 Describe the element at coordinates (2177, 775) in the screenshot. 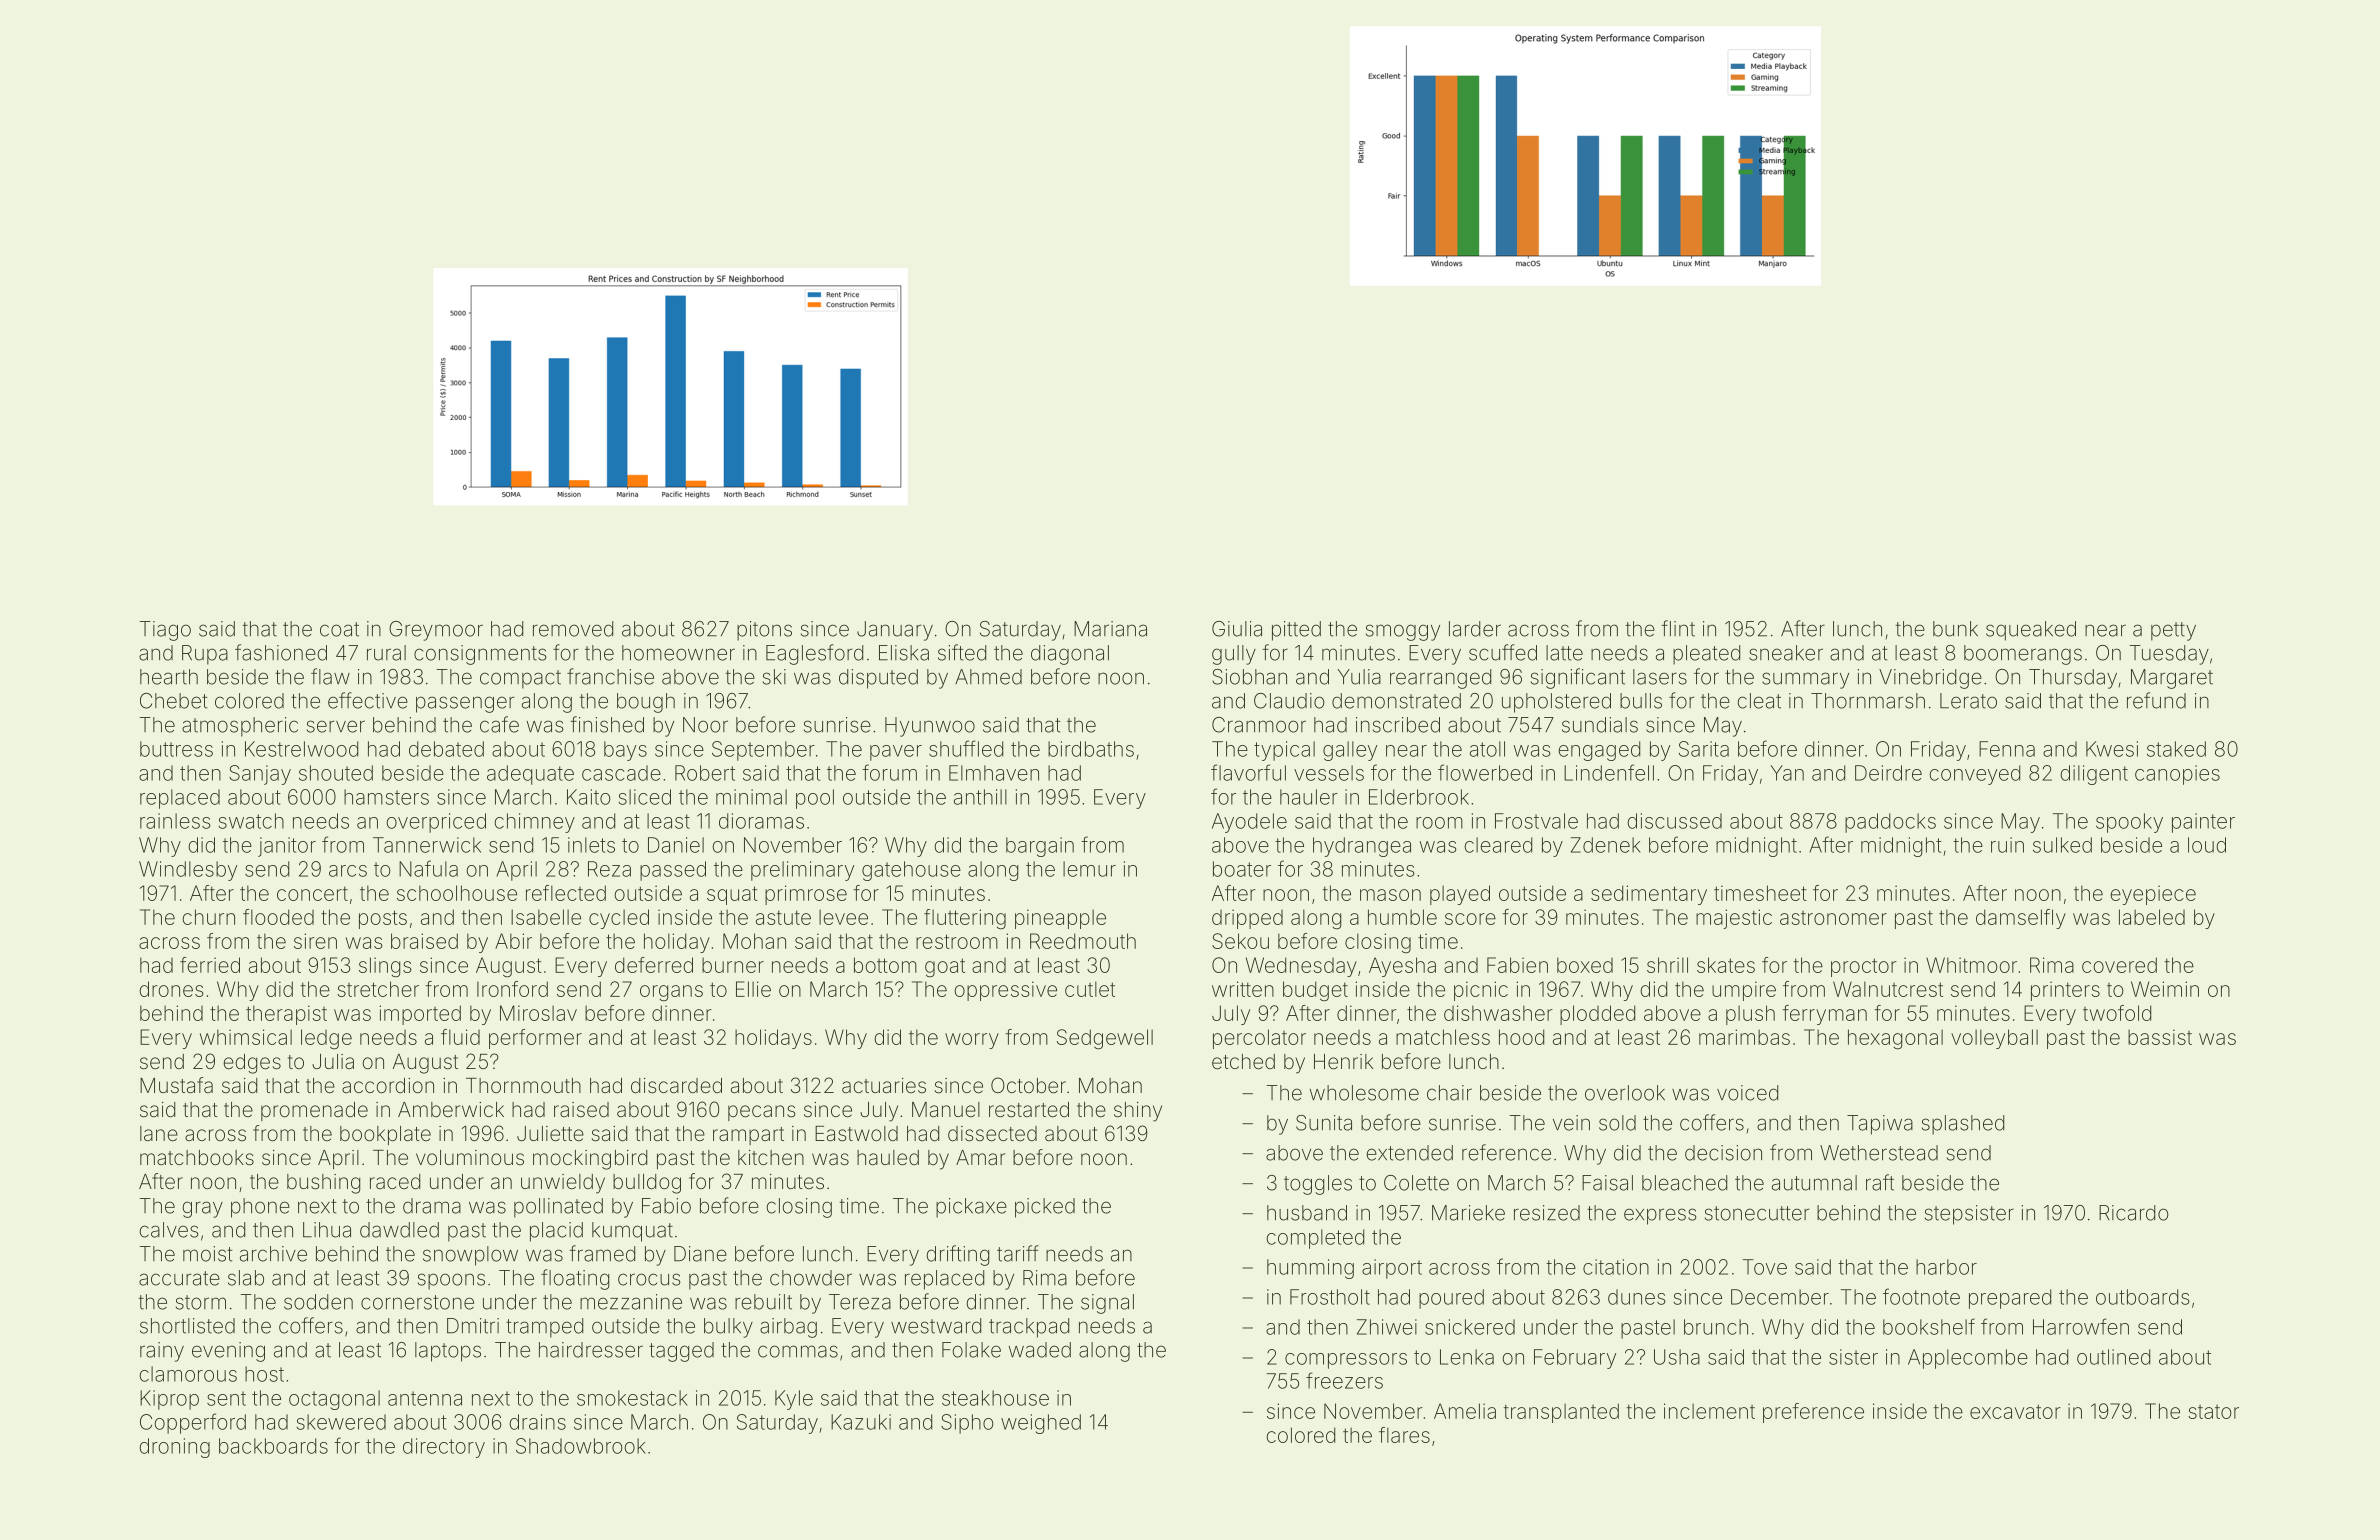

I see `canopies` at that location.
